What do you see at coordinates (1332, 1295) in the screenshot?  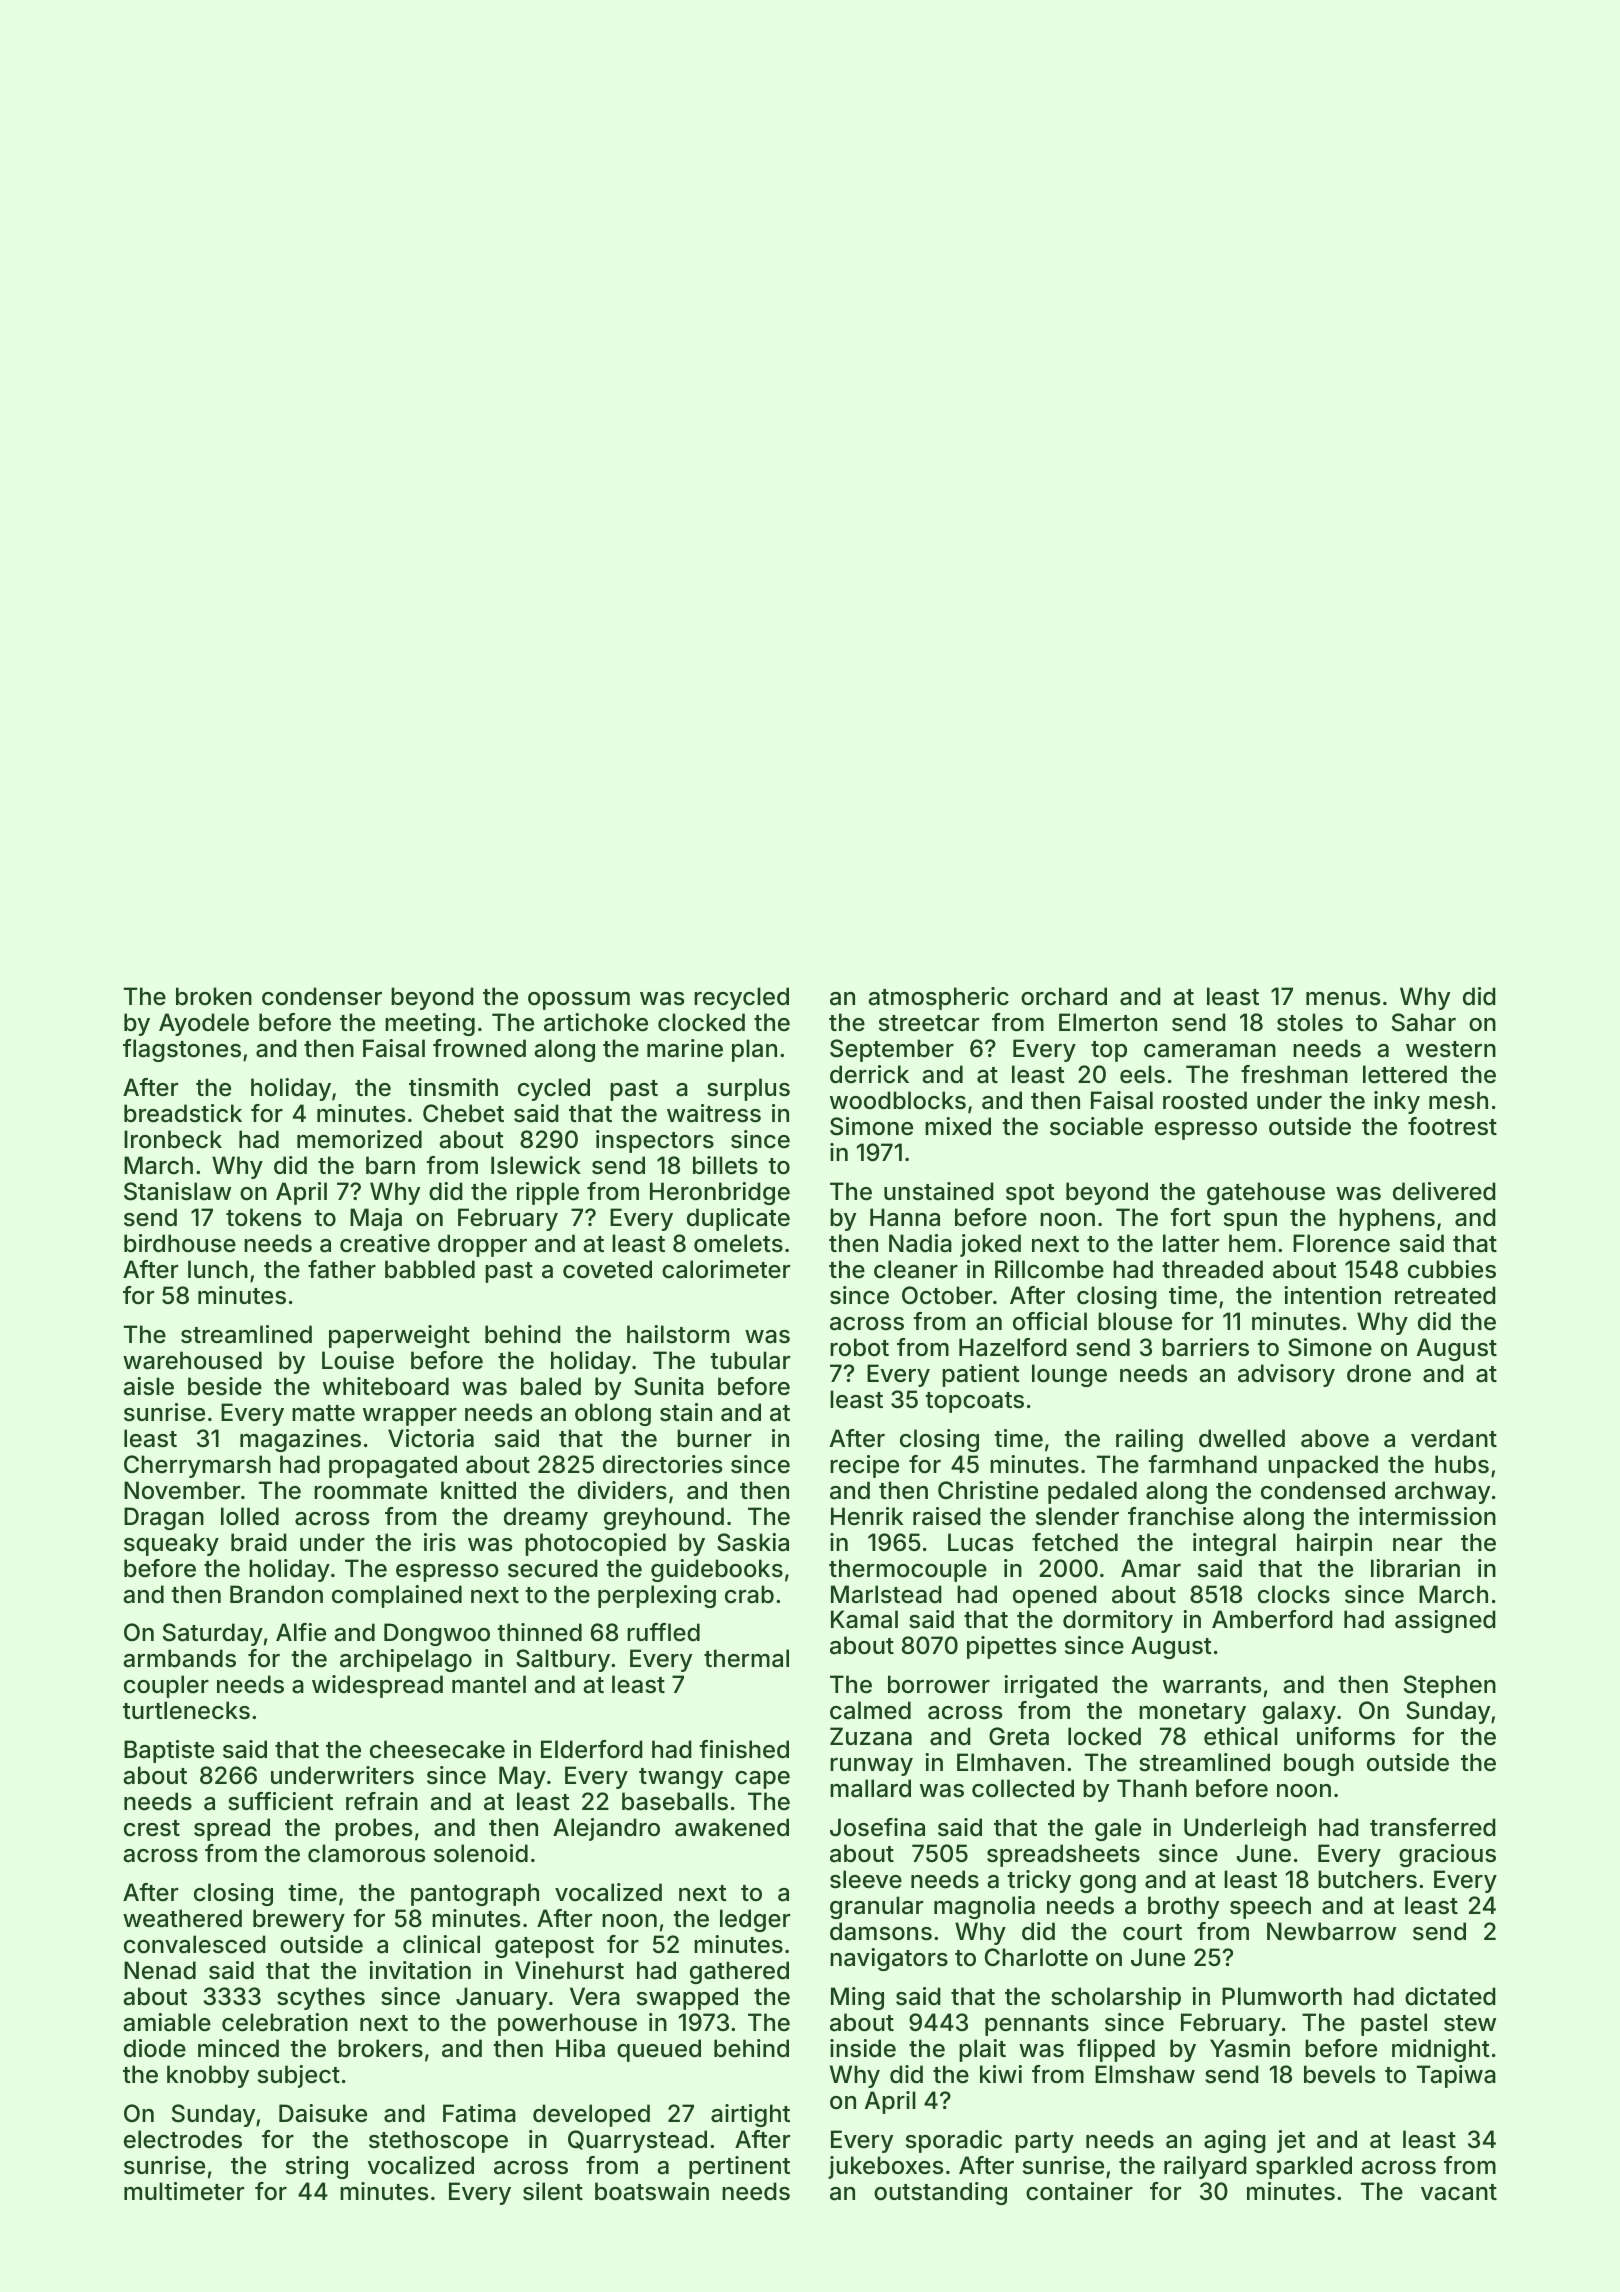 I see `intention` at bounding box center [1332, 1295].
